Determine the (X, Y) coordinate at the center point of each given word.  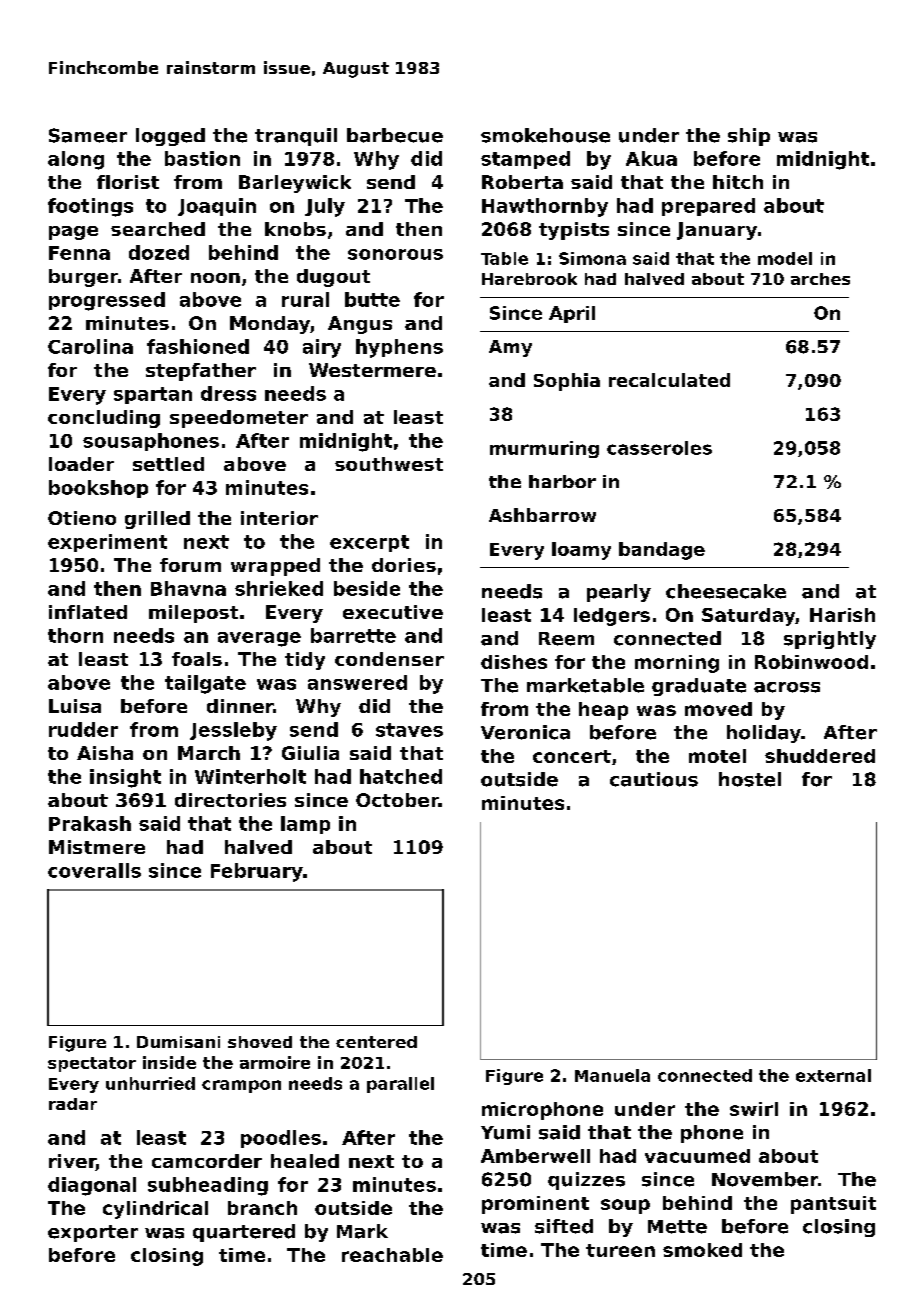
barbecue (395, 135)
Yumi (505, 1132)
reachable (392, 1255)
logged (170, 137)
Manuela (612, 1075)
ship (749, 137)
